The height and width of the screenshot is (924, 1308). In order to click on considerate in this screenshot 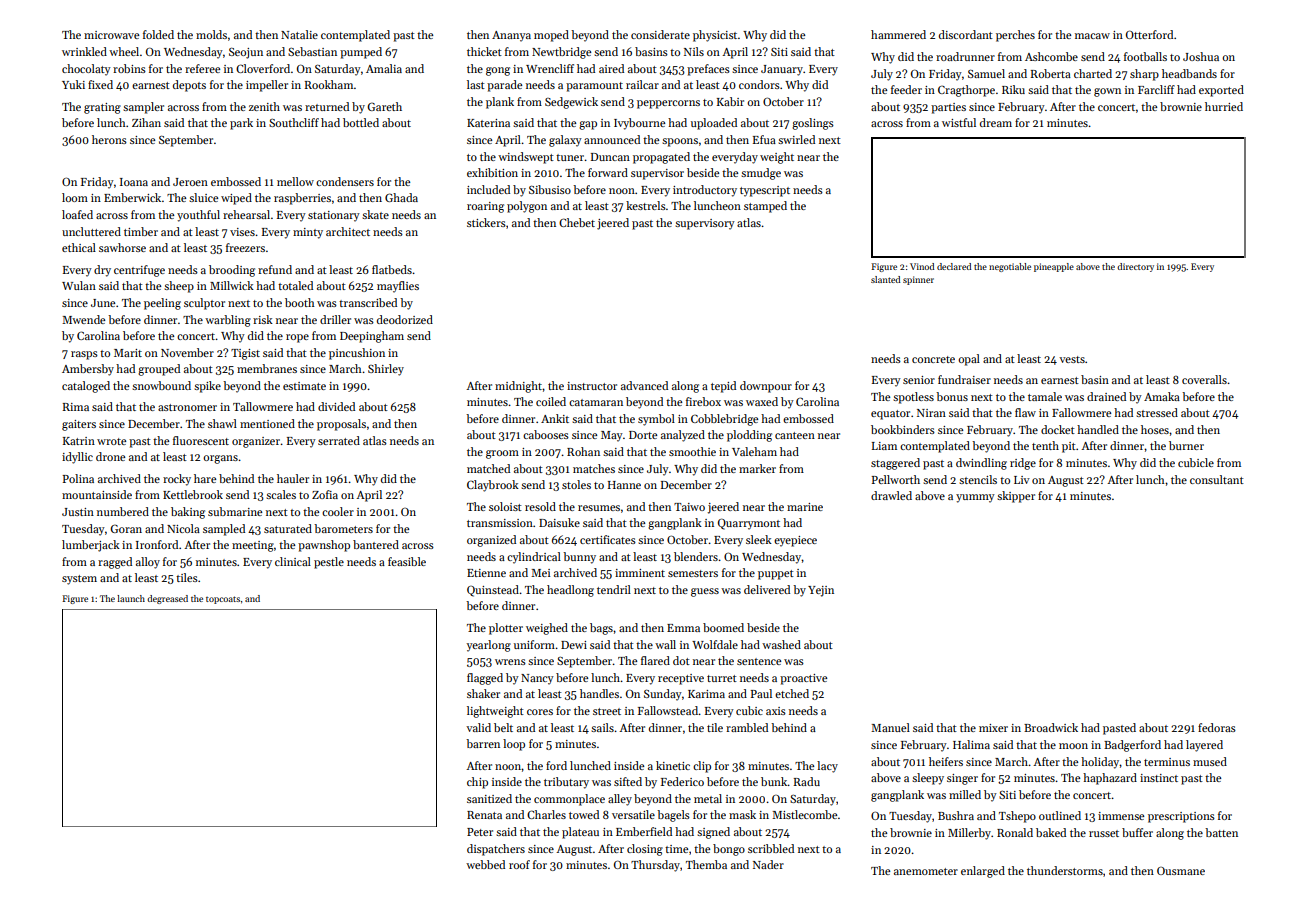, I will do `click(660, 34)`.
